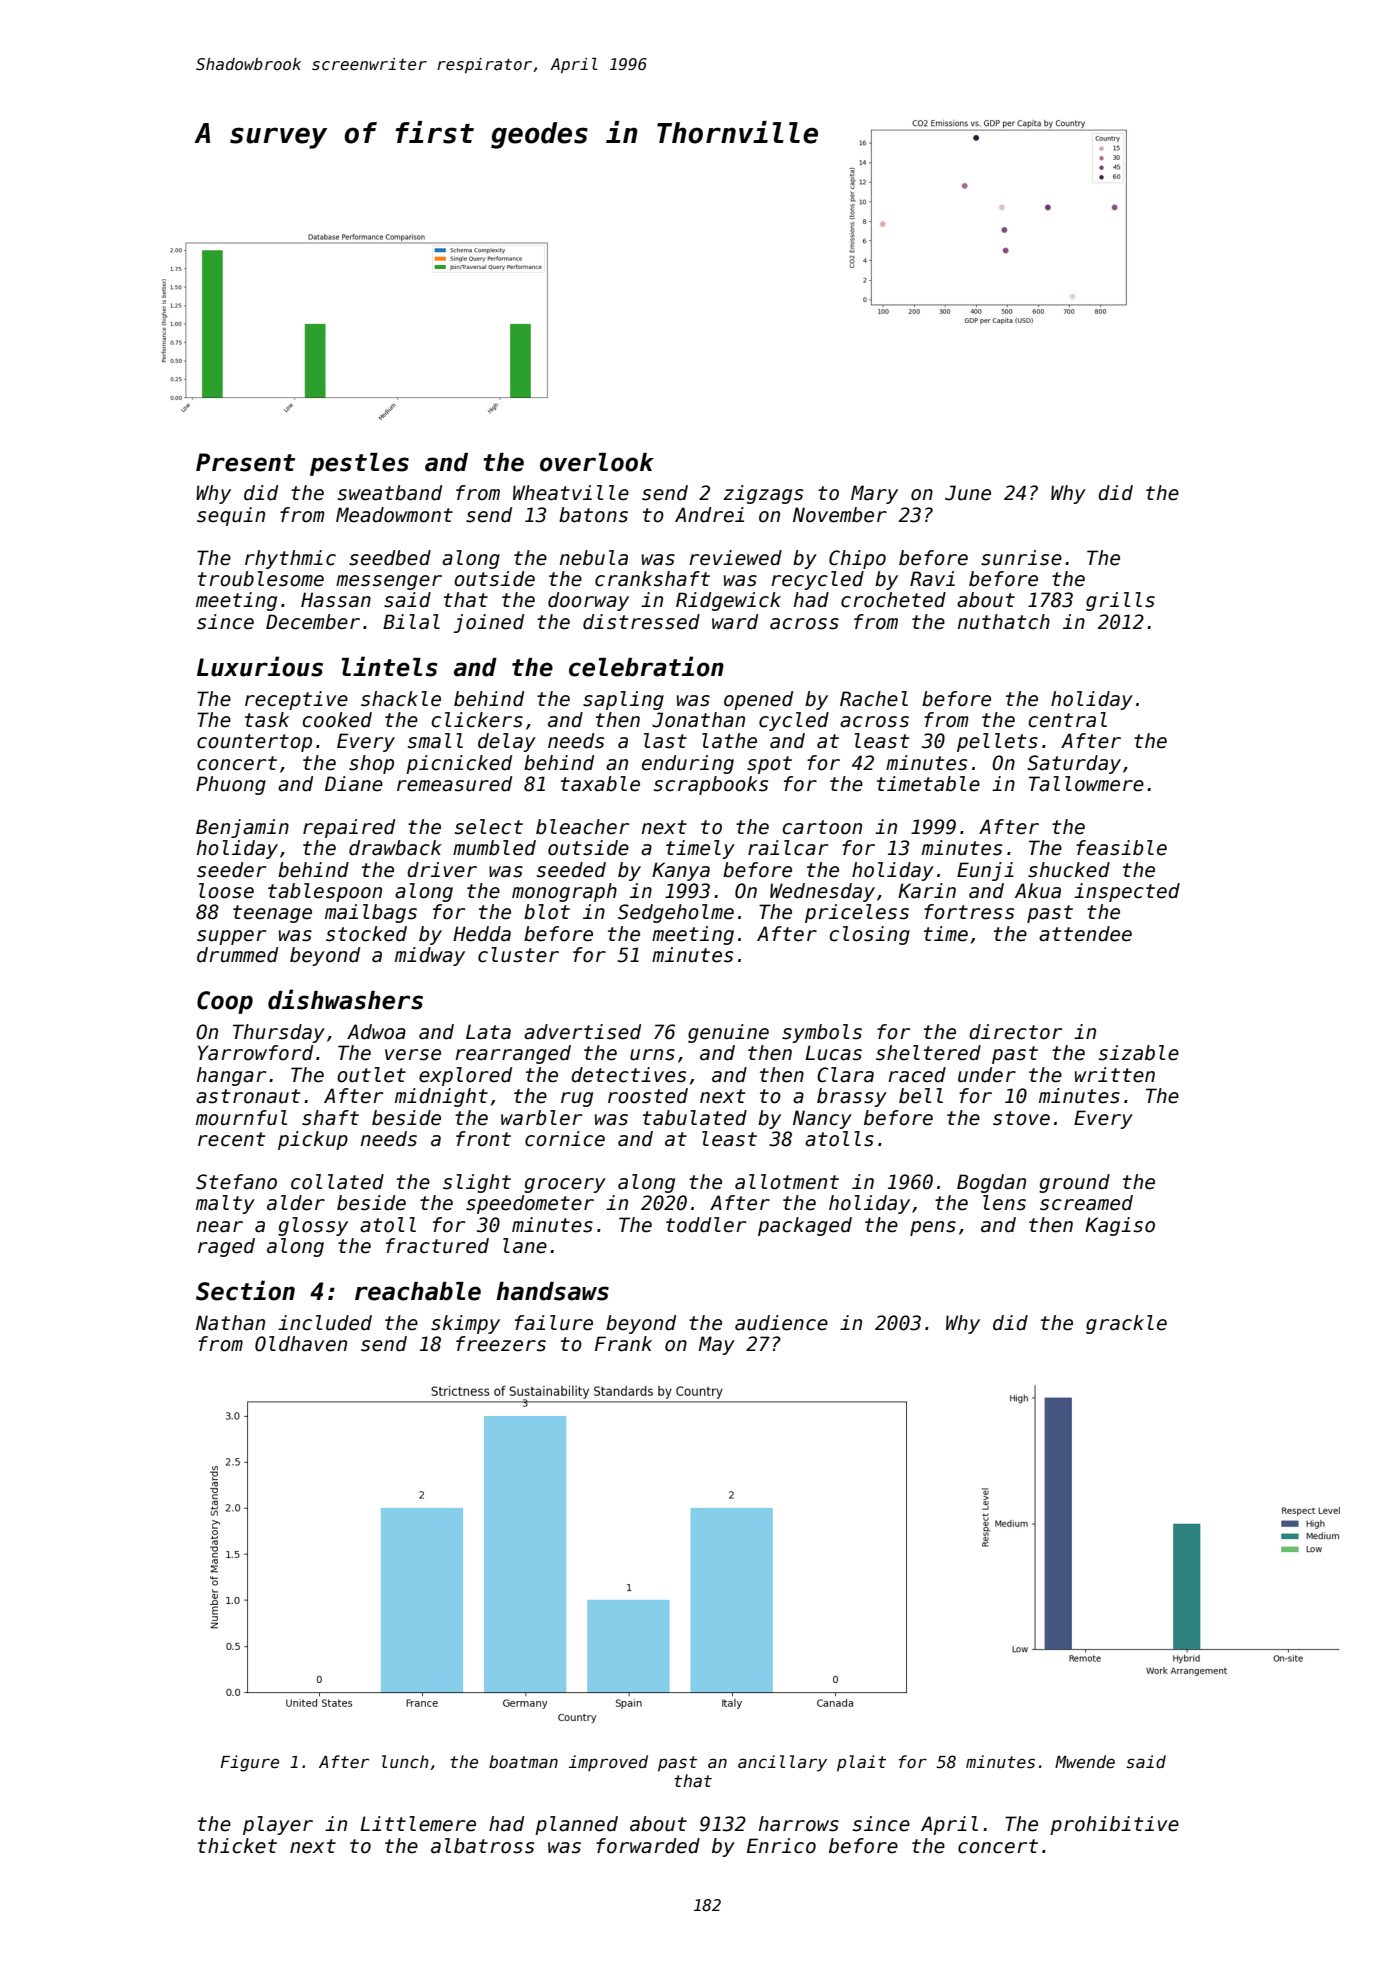 The image size is (1386, 1969). What do you see at coordinates (1126, 1324) in the screenshot?
I see `grackle` at bounding box center [1126, 1324].
